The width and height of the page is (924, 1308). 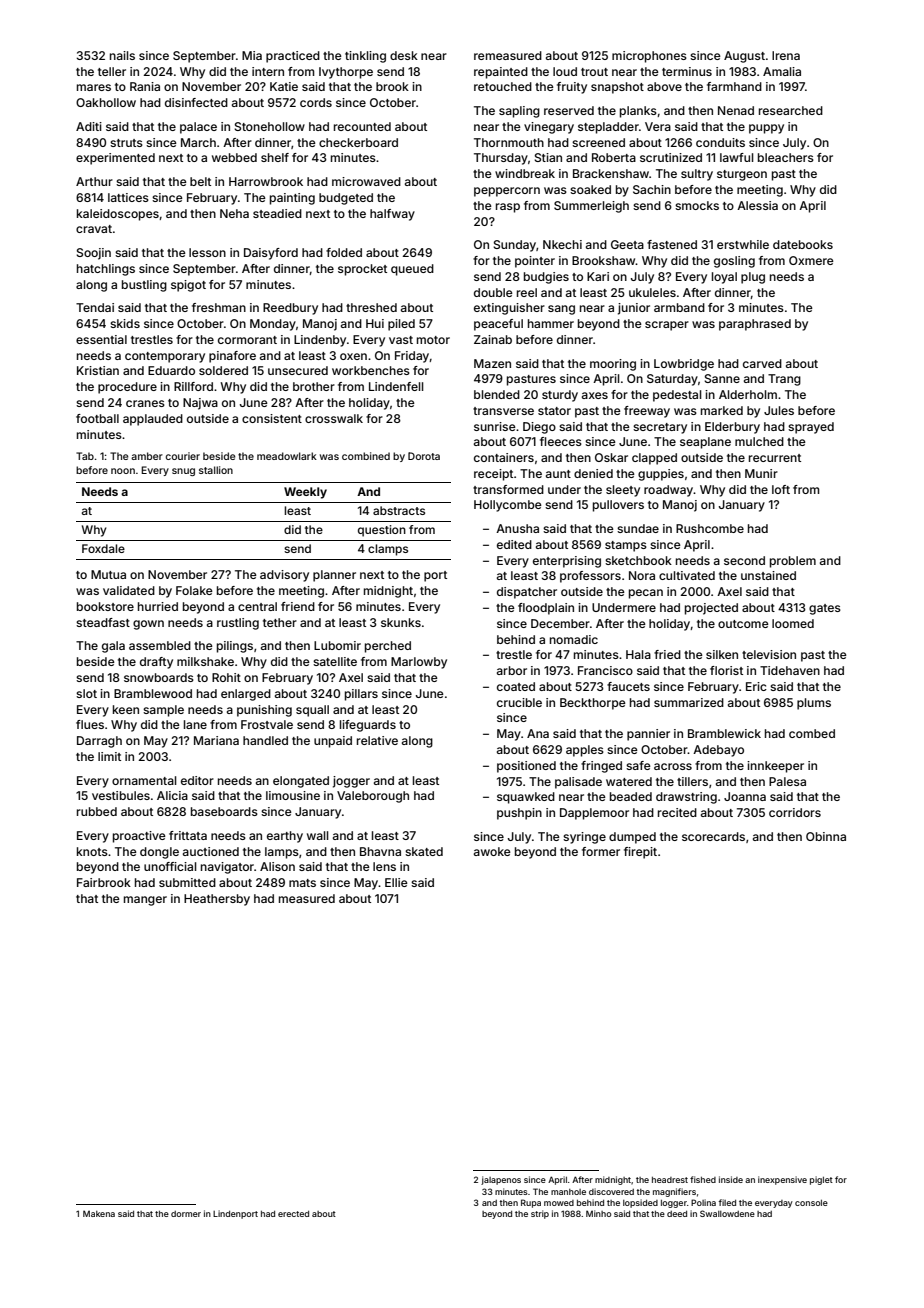 What do you see at coordinates (786, 55) in the page?
I see `Irena` at bounding box center [786, 55].
